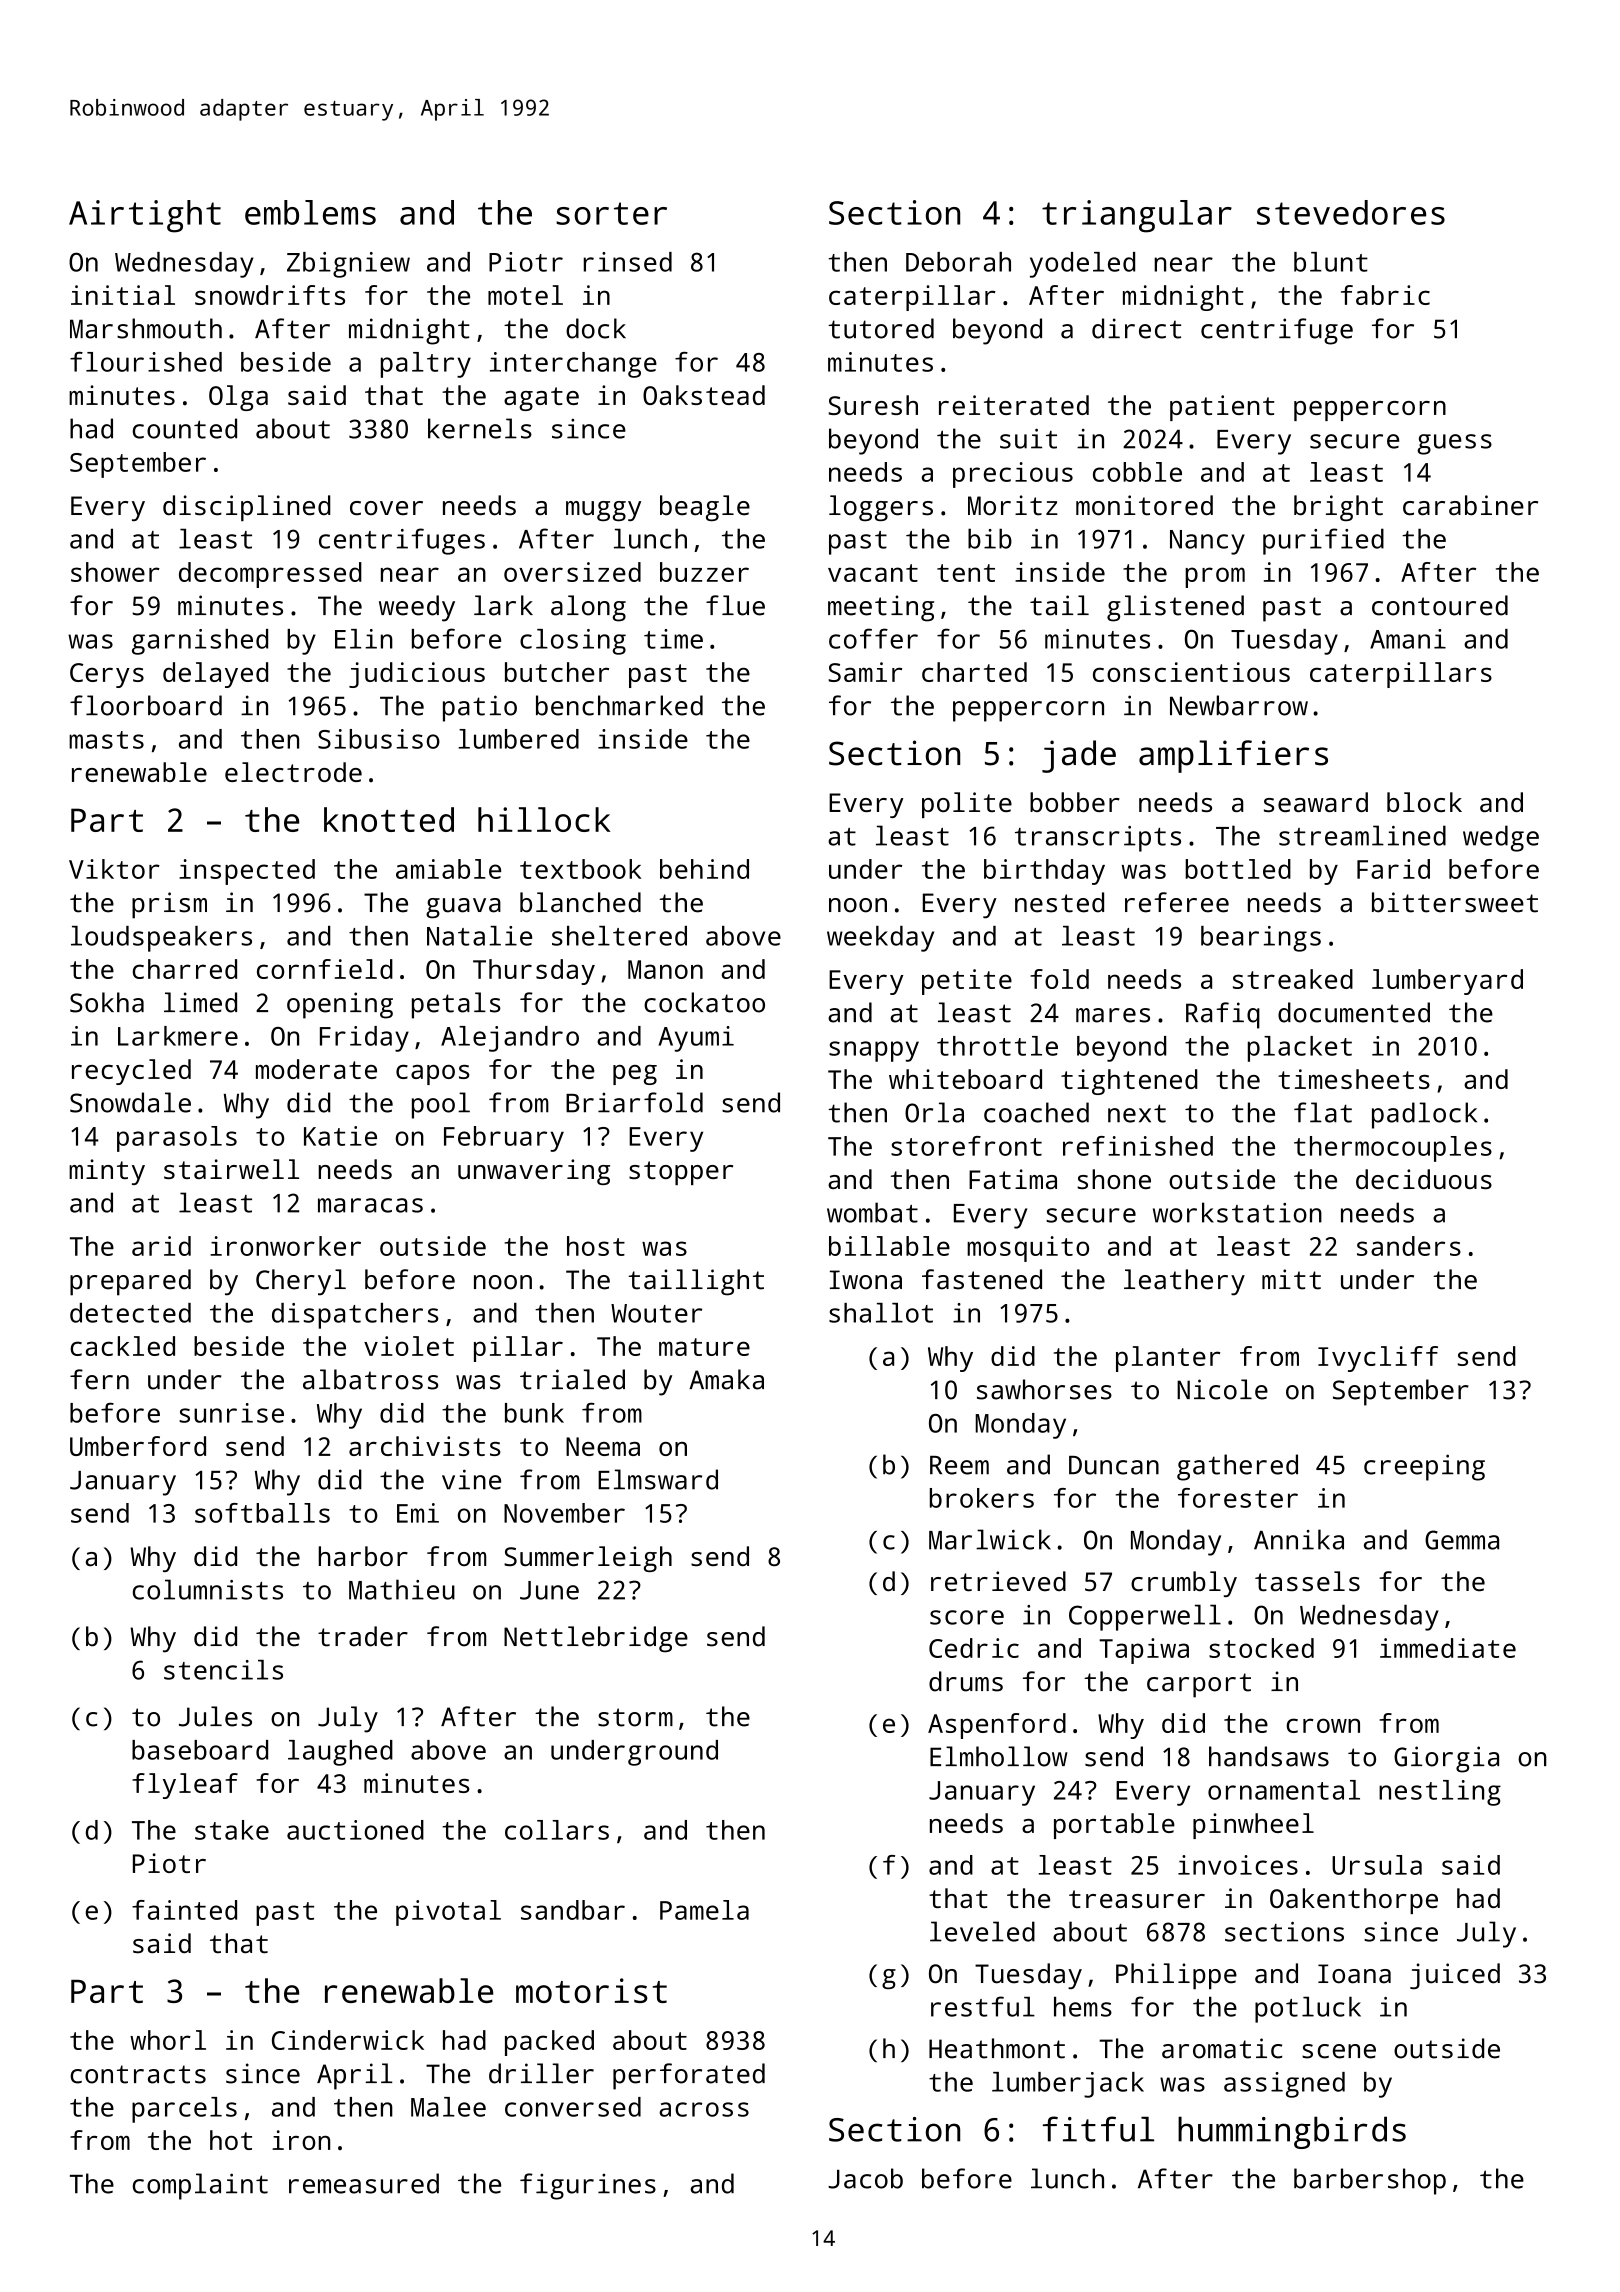 This page has width=1620, height=2292. Describe the element at coordinates (1378, 1359) in the page. I see `Ivycliff` at that location.
